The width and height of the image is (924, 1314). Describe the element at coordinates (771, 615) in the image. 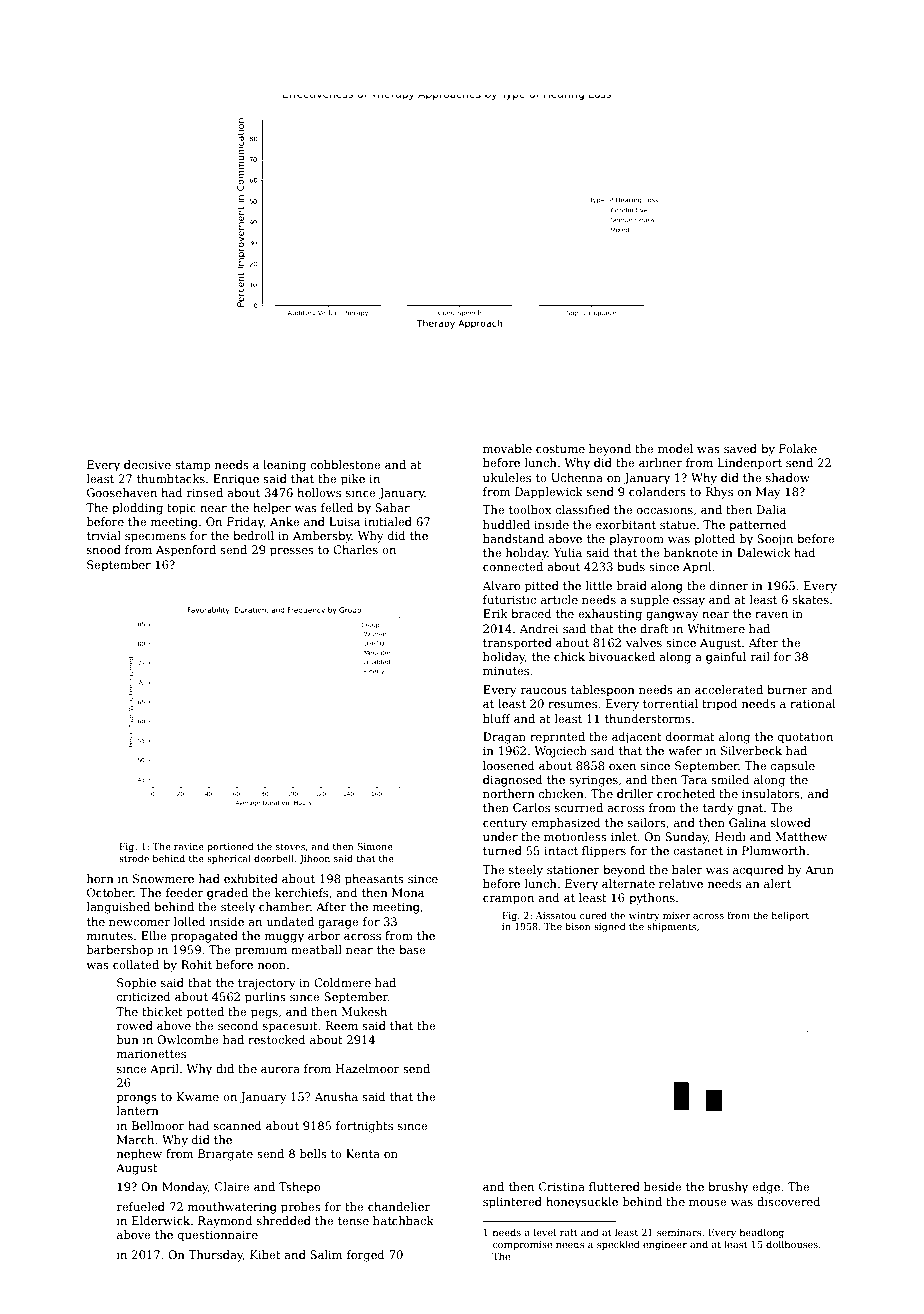

I see `raven` at that location.
